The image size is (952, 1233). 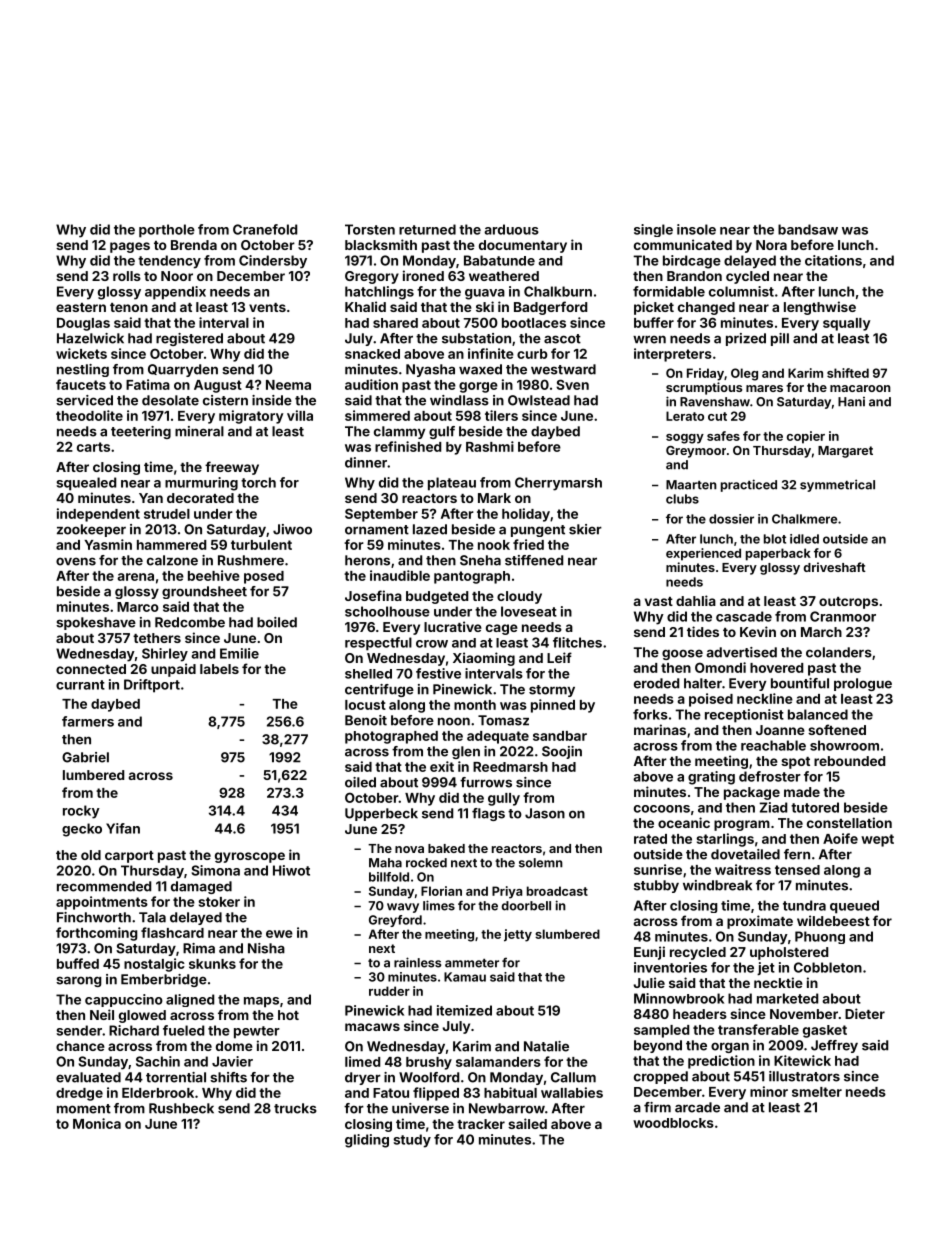 What do you see at coordinates (189, 339) in the page?
I see `registered` at bounding box center [189, 339].
